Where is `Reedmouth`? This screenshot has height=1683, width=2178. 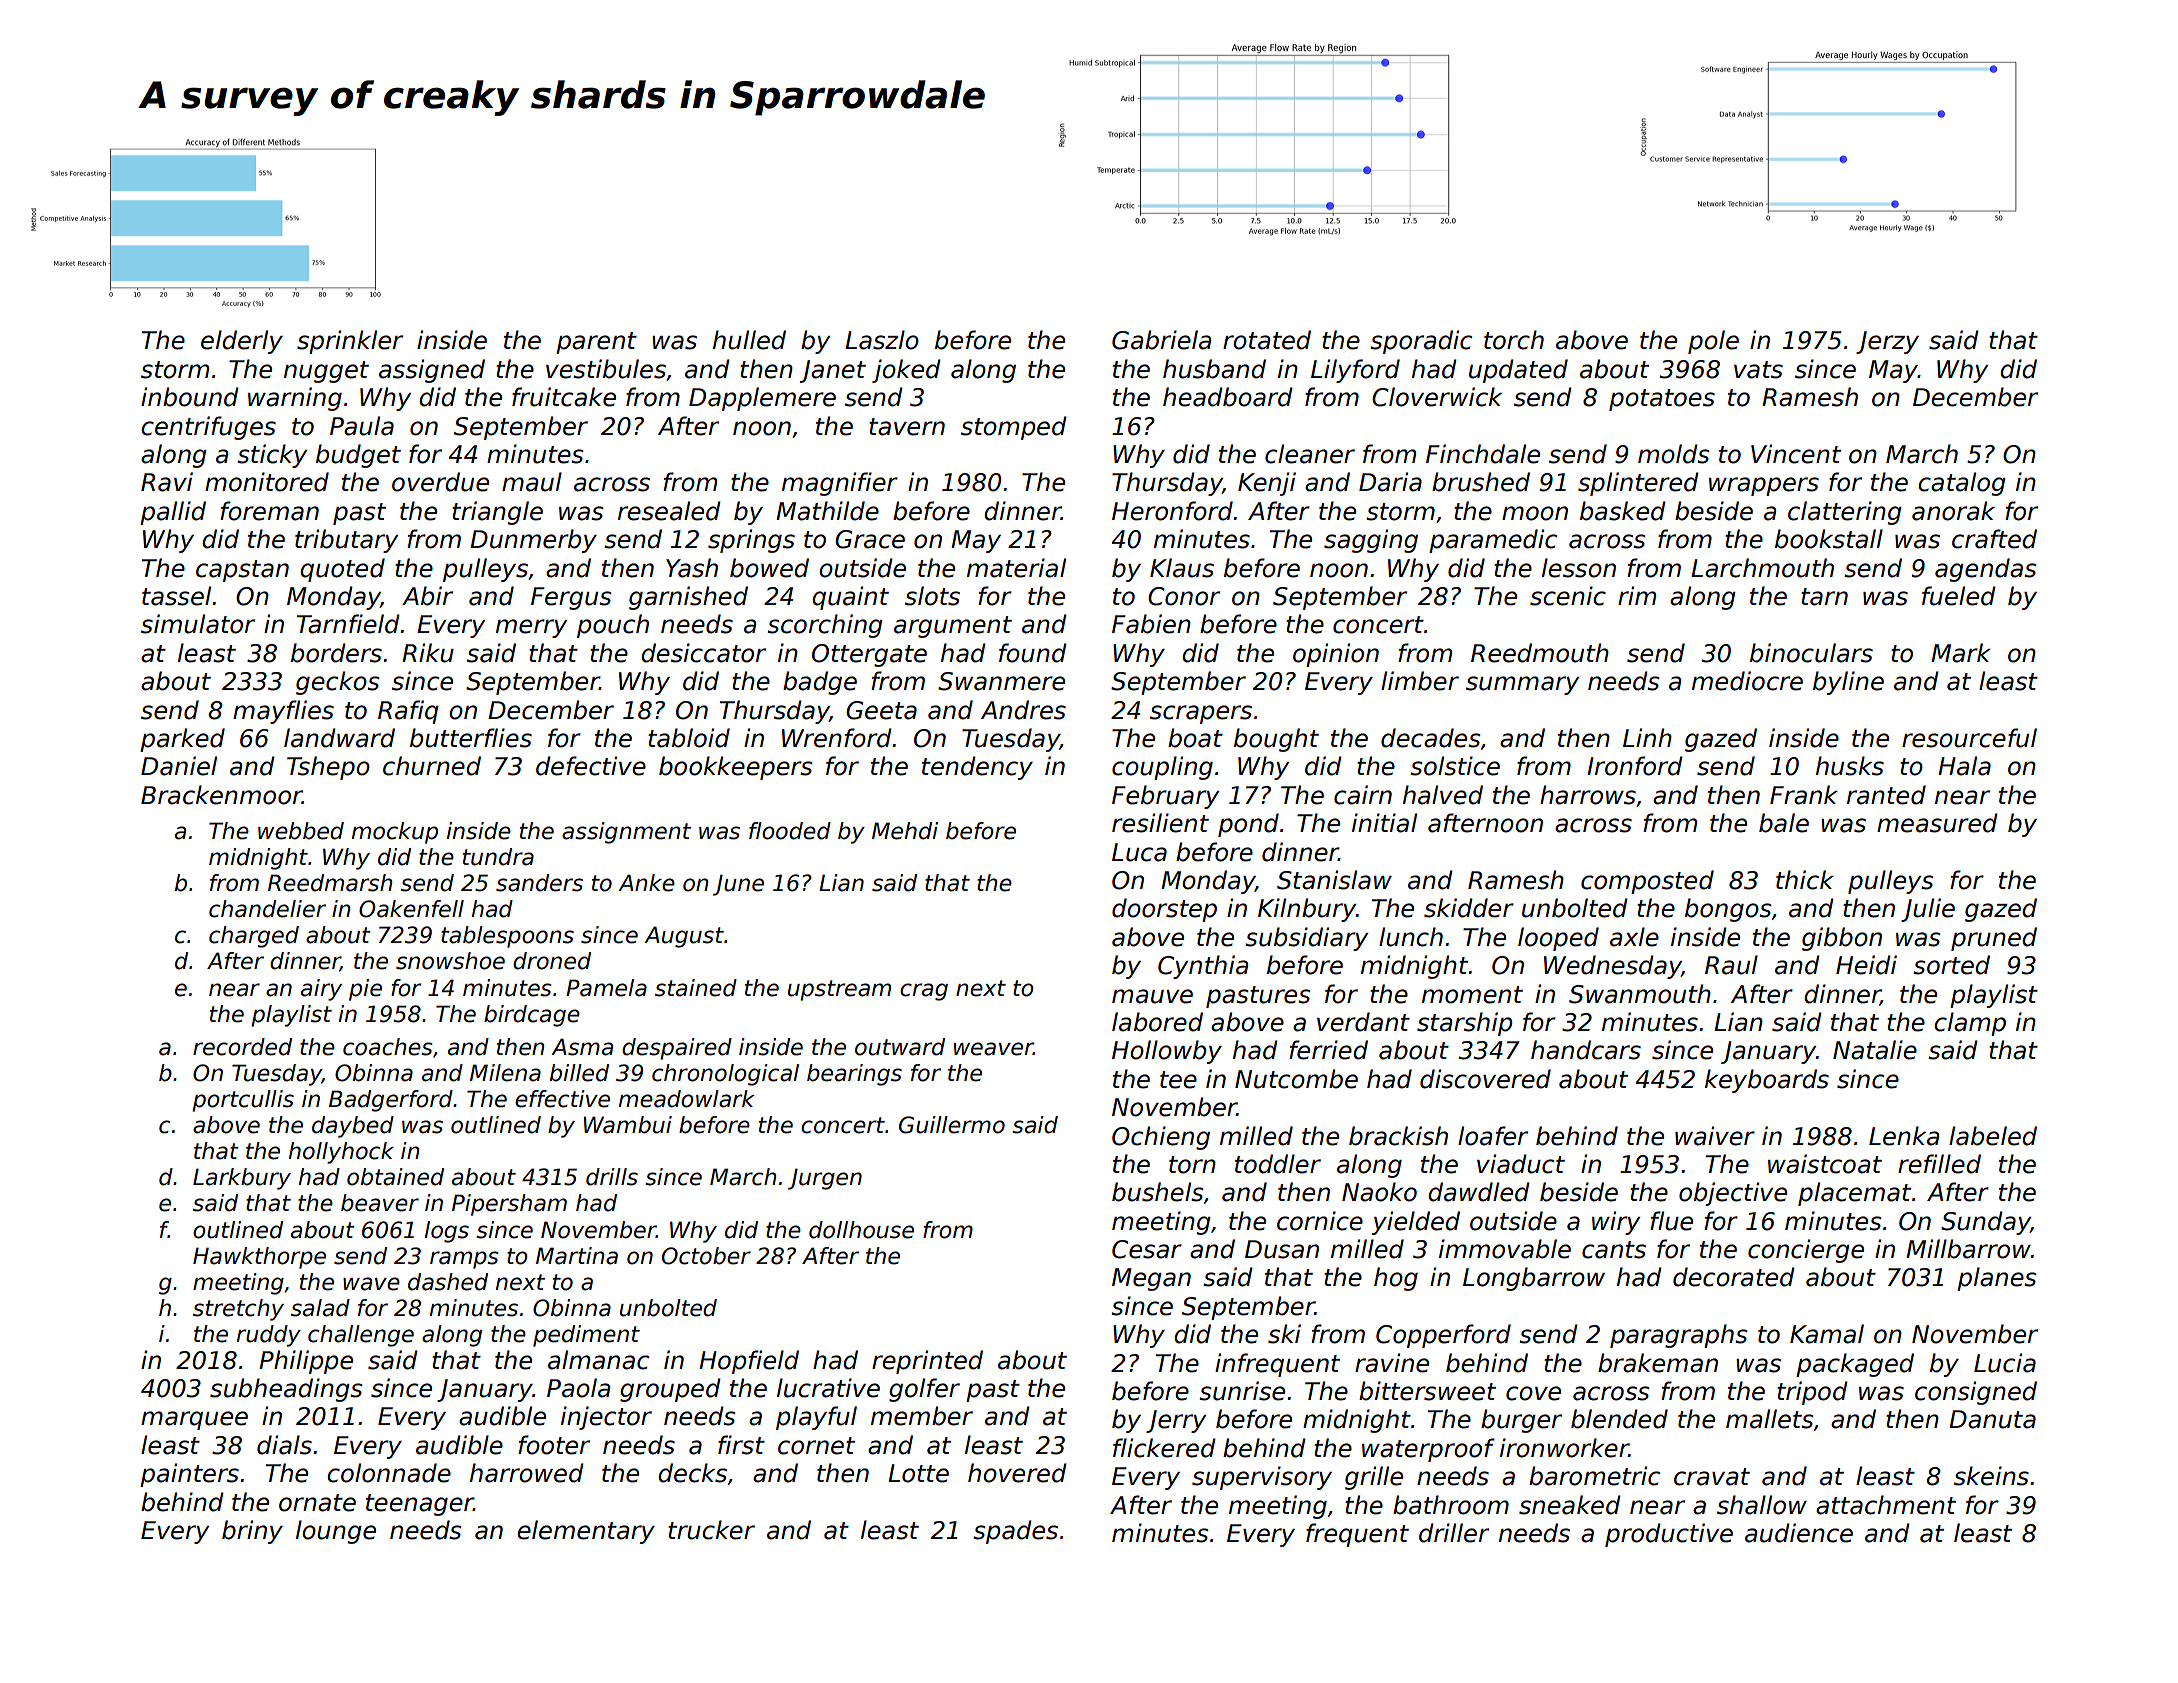
Reedmouth is located at coordinates (1540, 653).
